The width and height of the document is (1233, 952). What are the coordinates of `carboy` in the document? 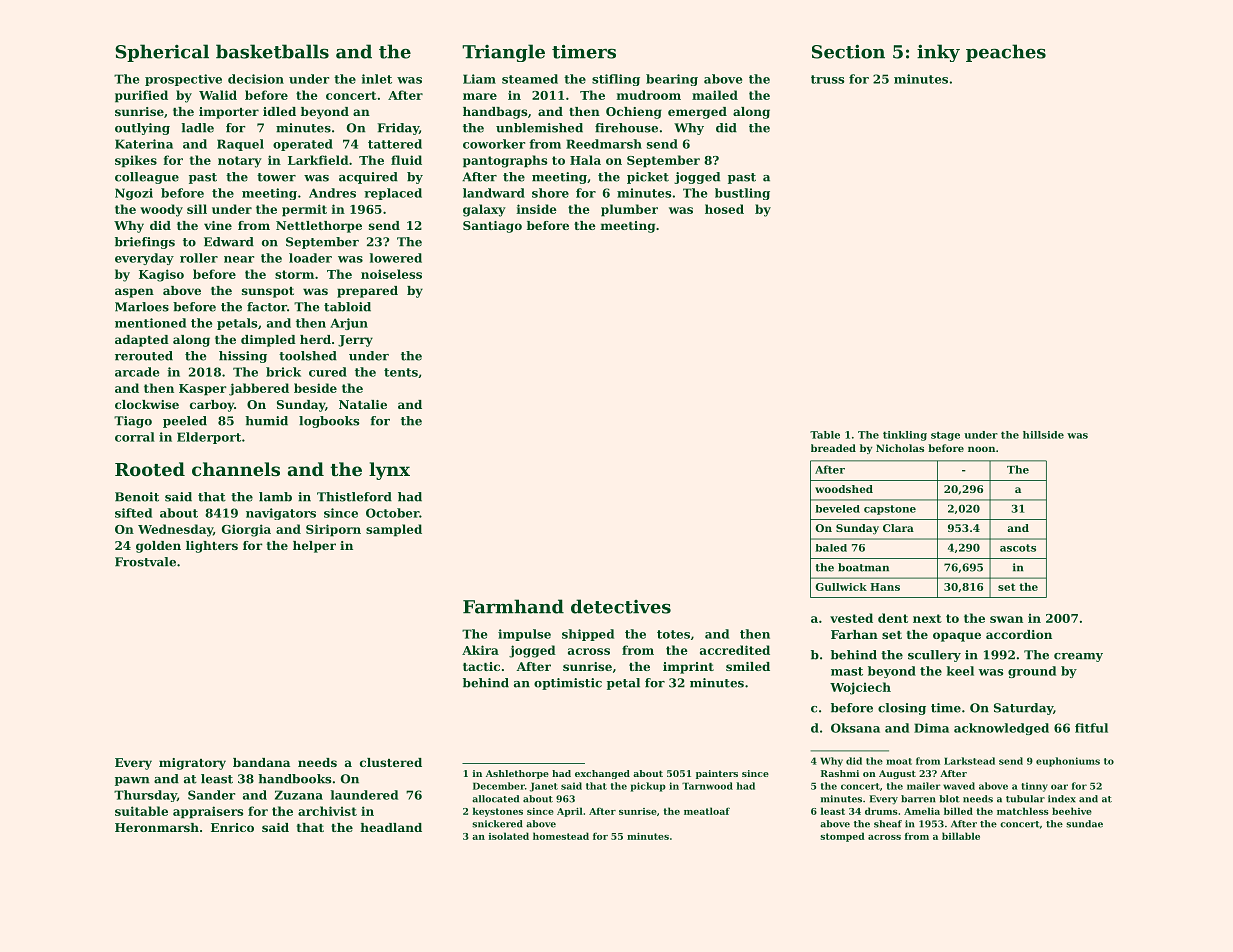 It's located at (212, 406).
